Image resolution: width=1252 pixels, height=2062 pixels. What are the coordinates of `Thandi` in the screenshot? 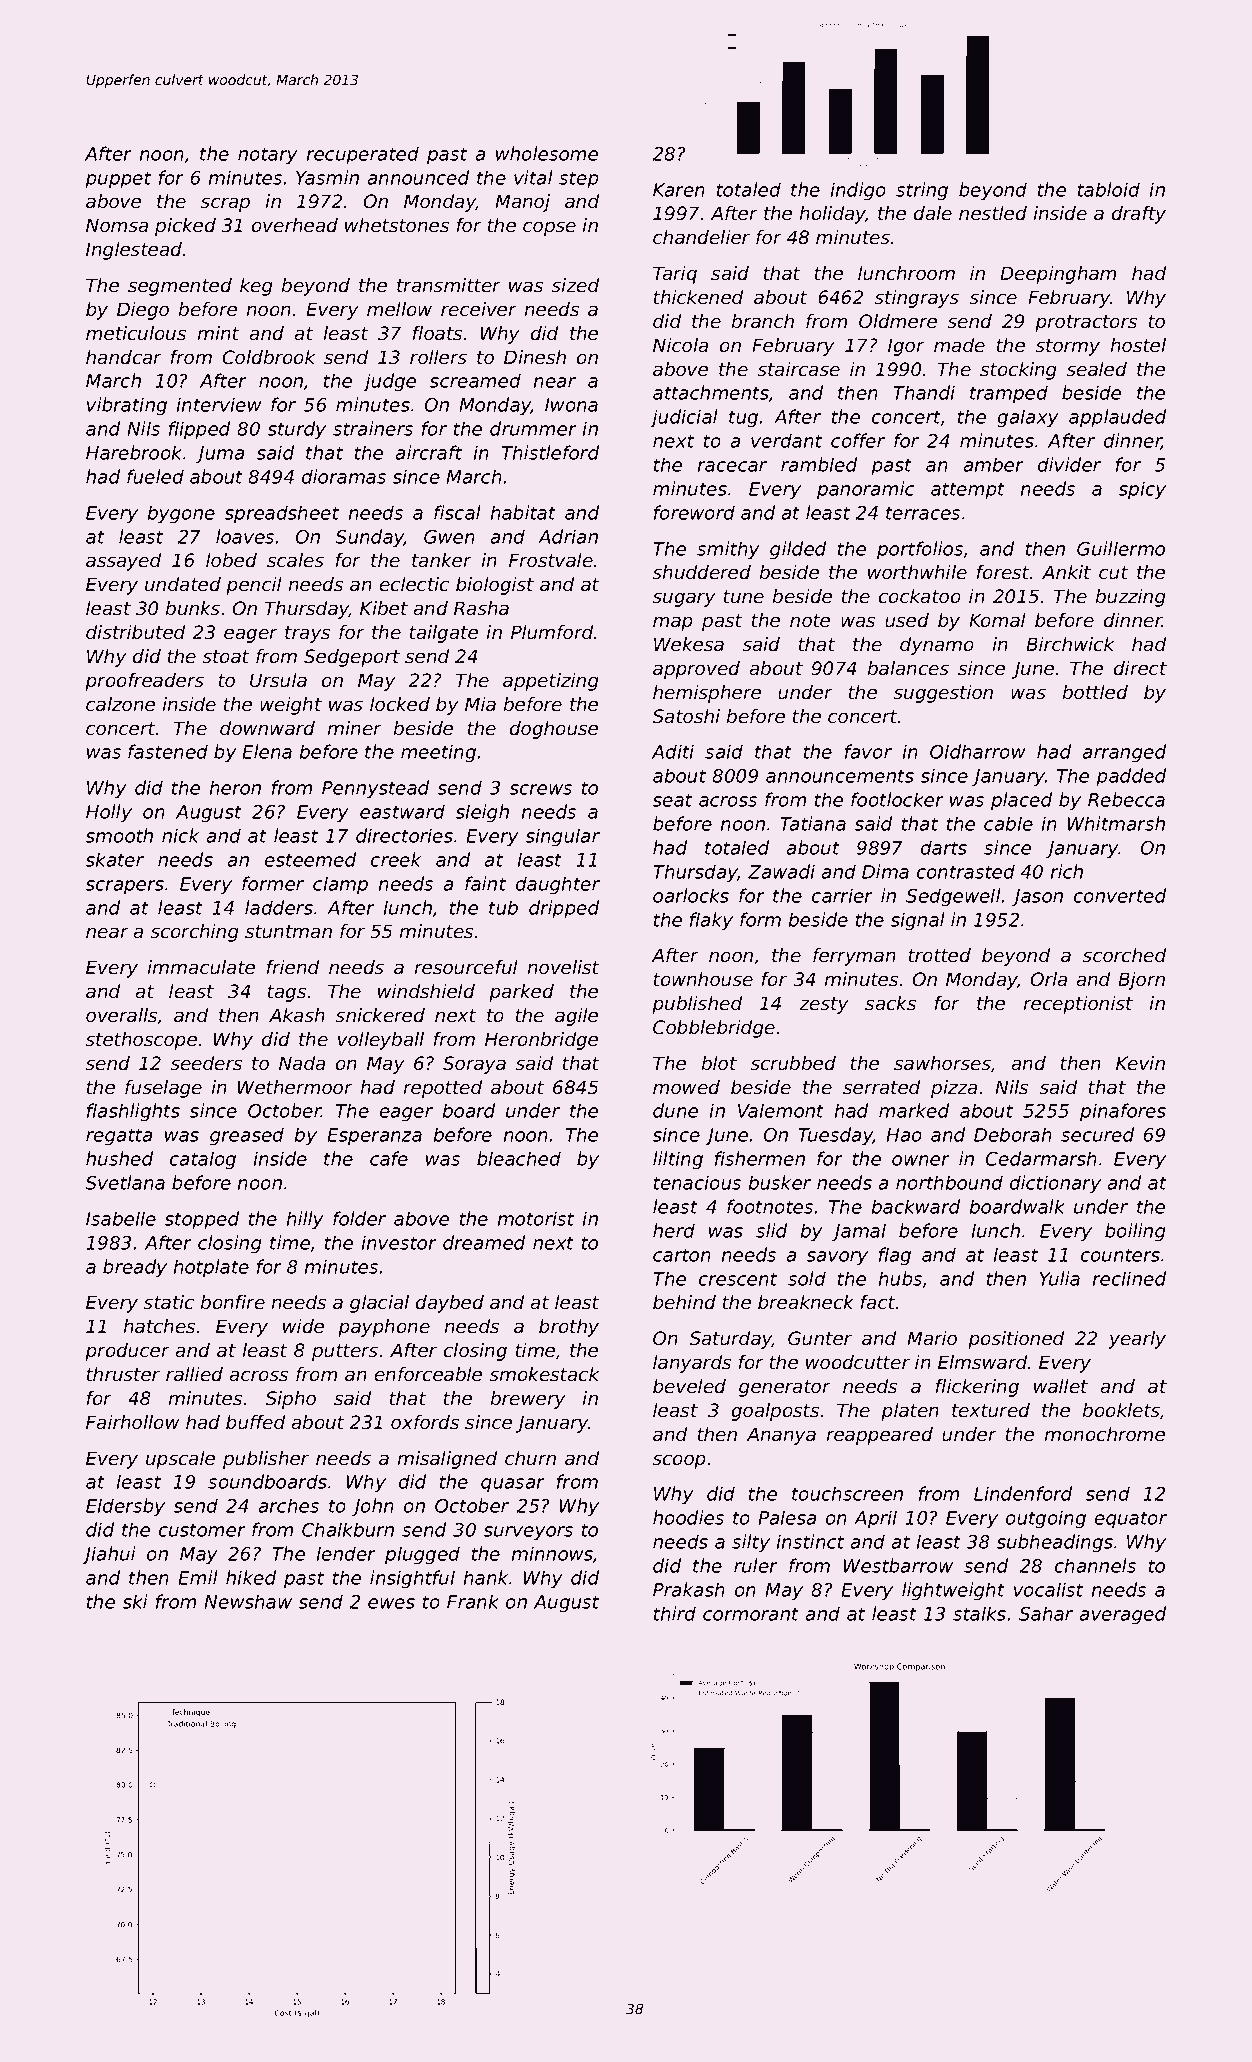 It's located at (924, 392).
